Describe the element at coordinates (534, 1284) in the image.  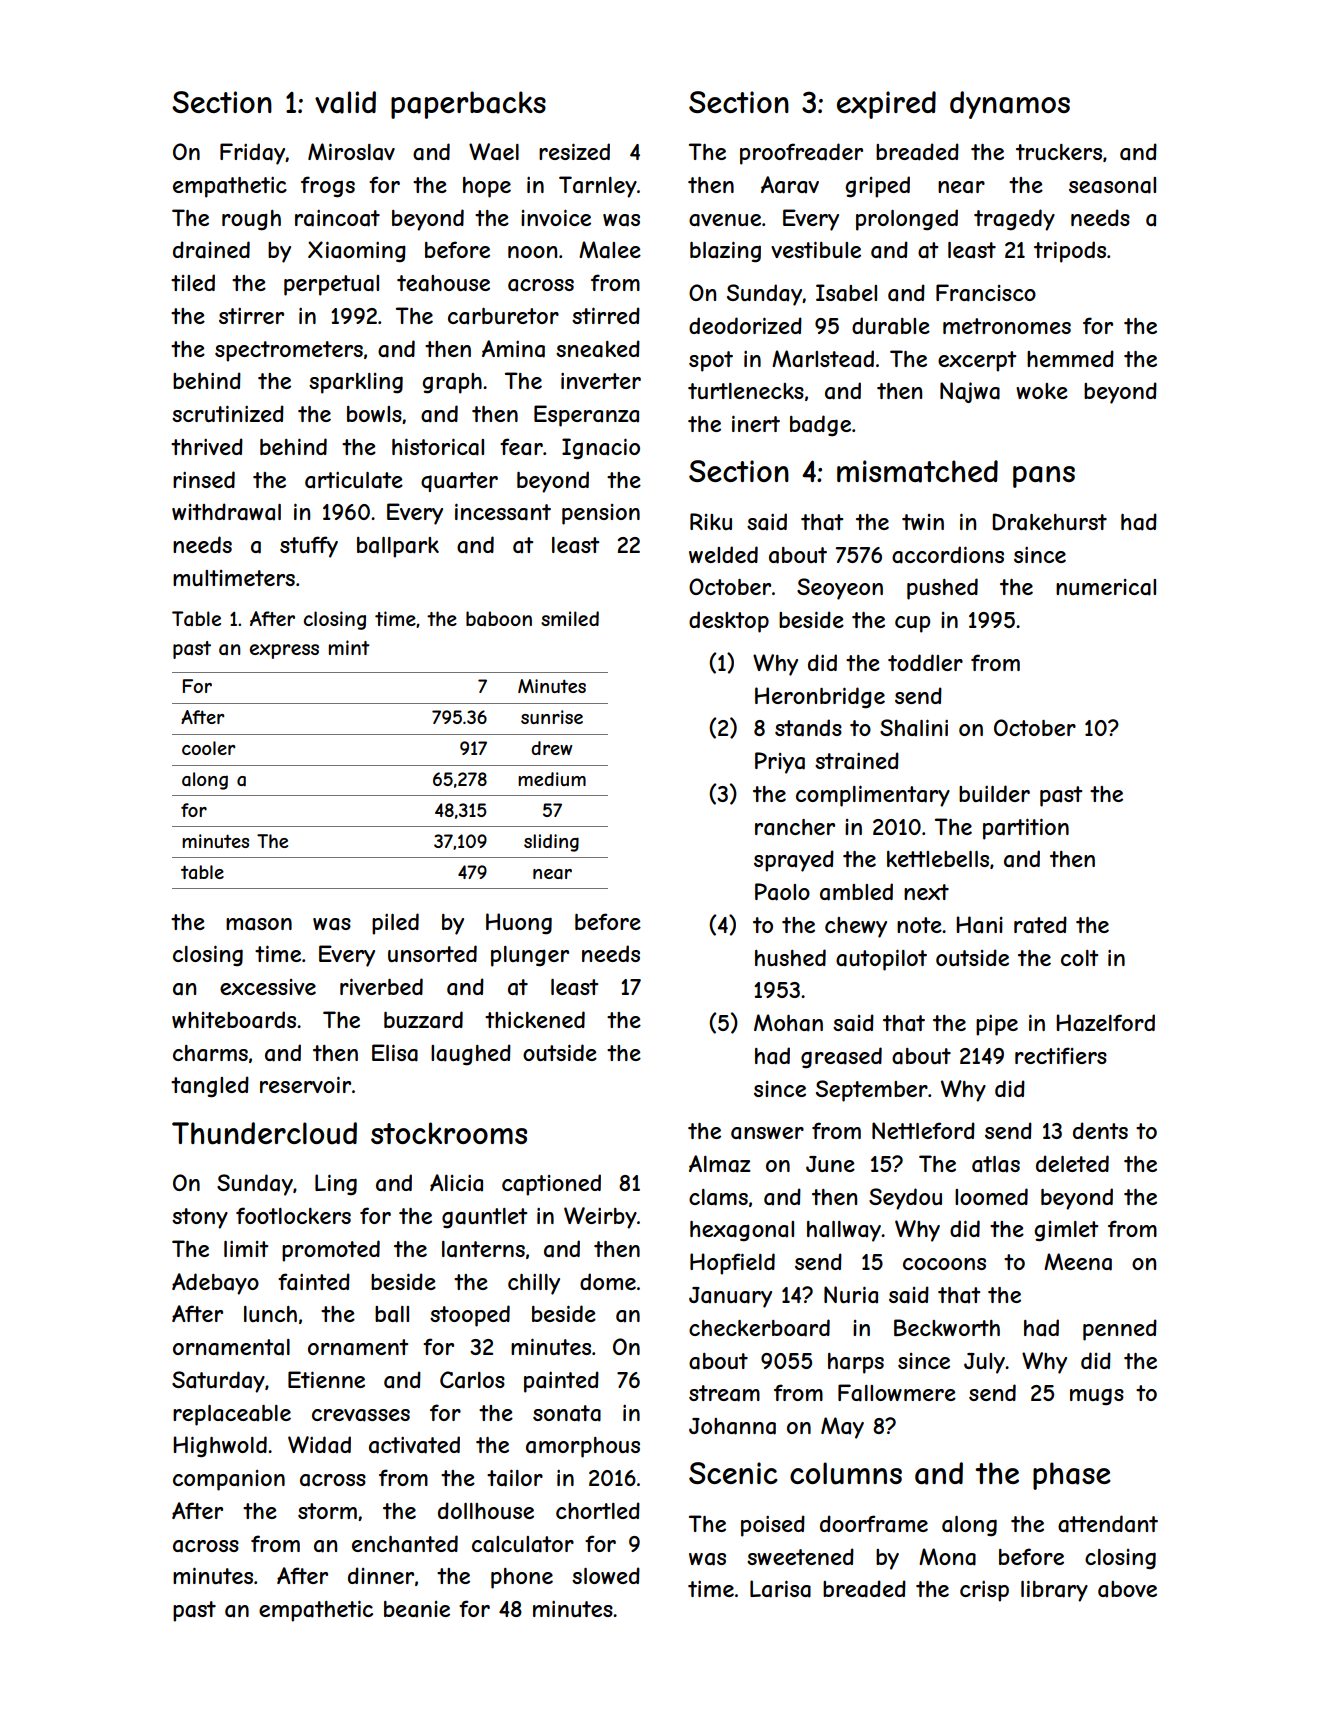
I see `chilly` at that location.
